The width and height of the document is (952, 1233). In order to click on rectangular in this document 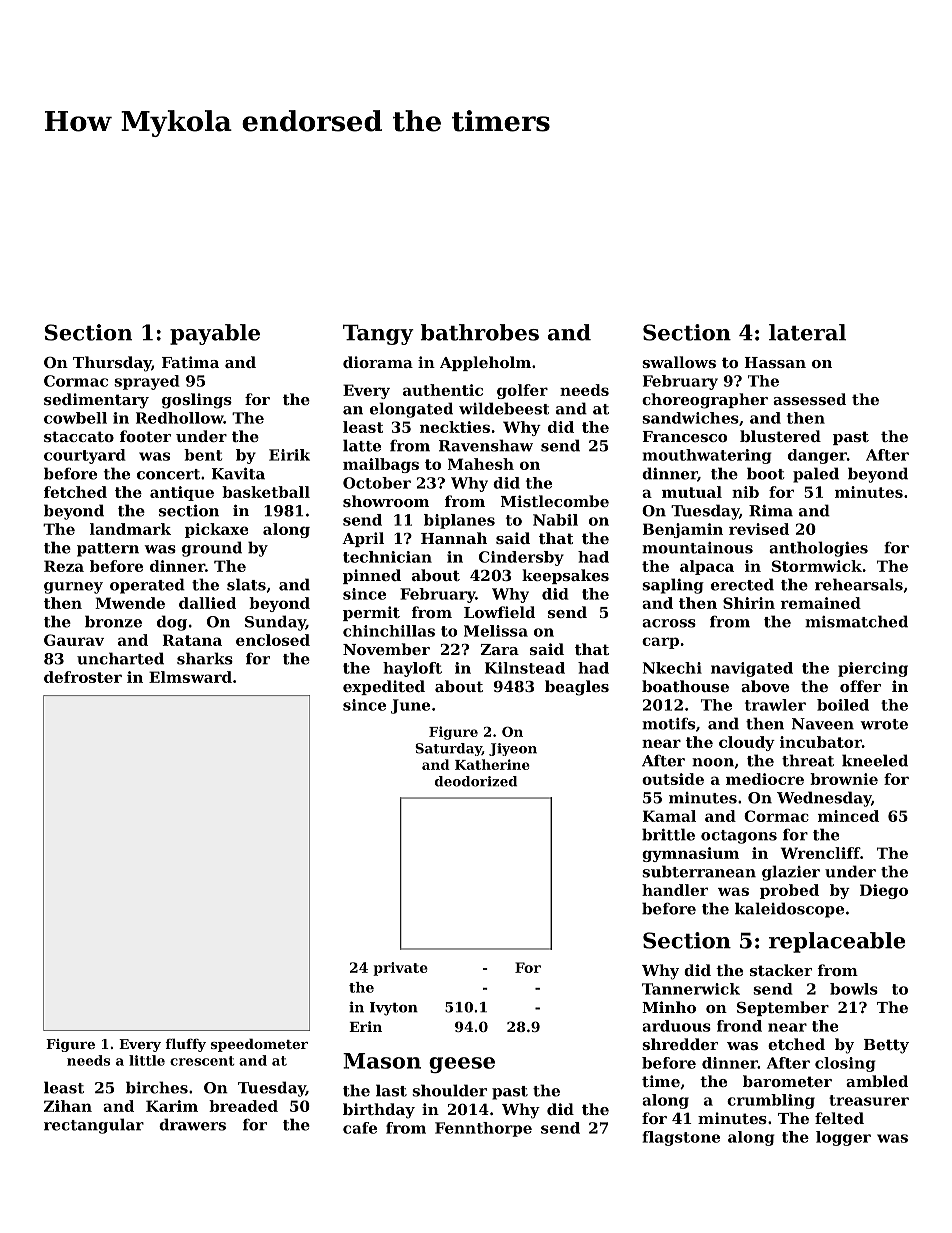, I will do `click(94, 1126)`.
